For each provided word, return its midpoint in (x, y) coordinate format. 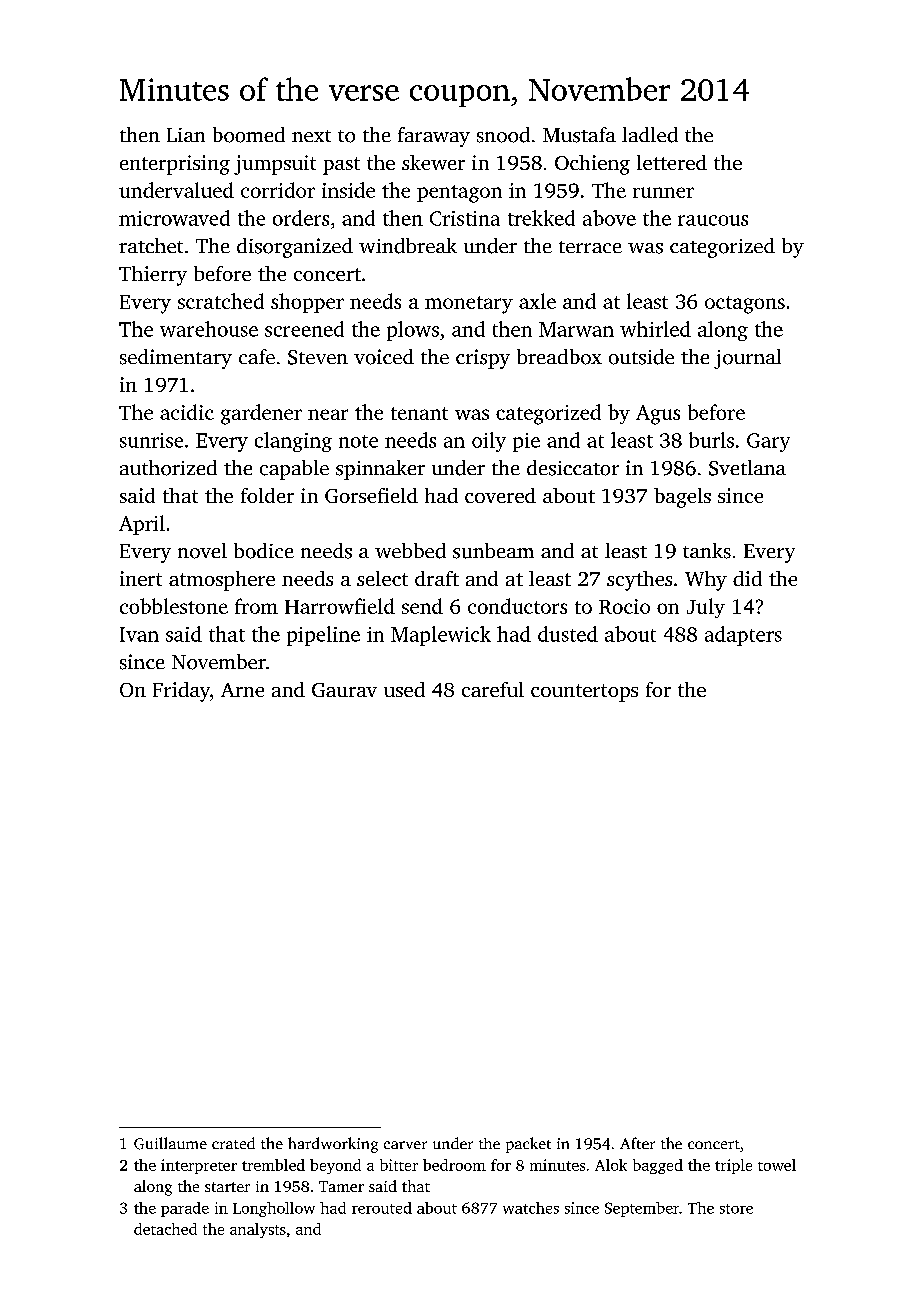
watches (531, 1208)
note (358, 441)
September (642, 1209)
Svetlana (747, 468)
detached (165, 1229)
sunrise (151, 440)
